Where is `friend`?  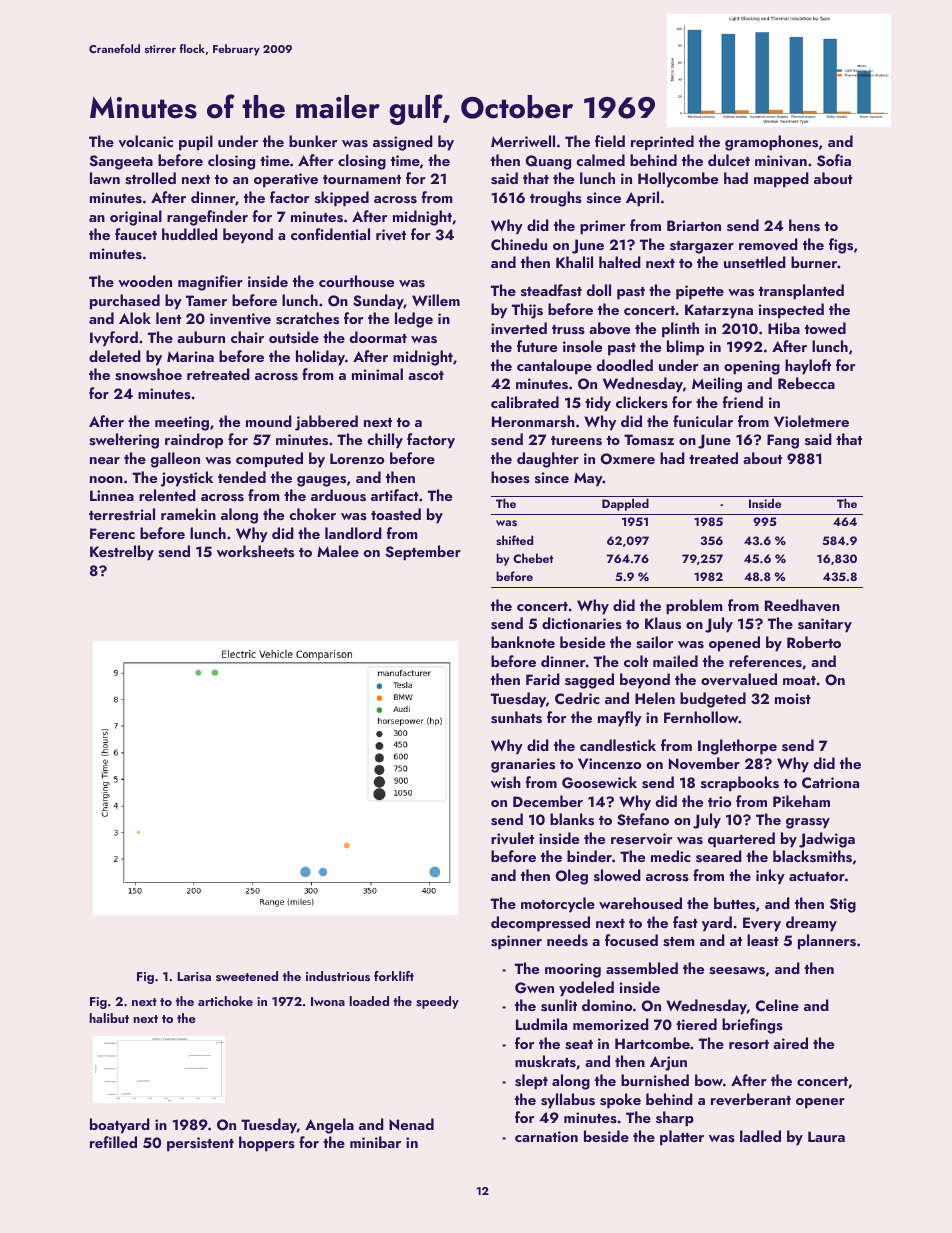 friend is located at coordinates (743, 402).
